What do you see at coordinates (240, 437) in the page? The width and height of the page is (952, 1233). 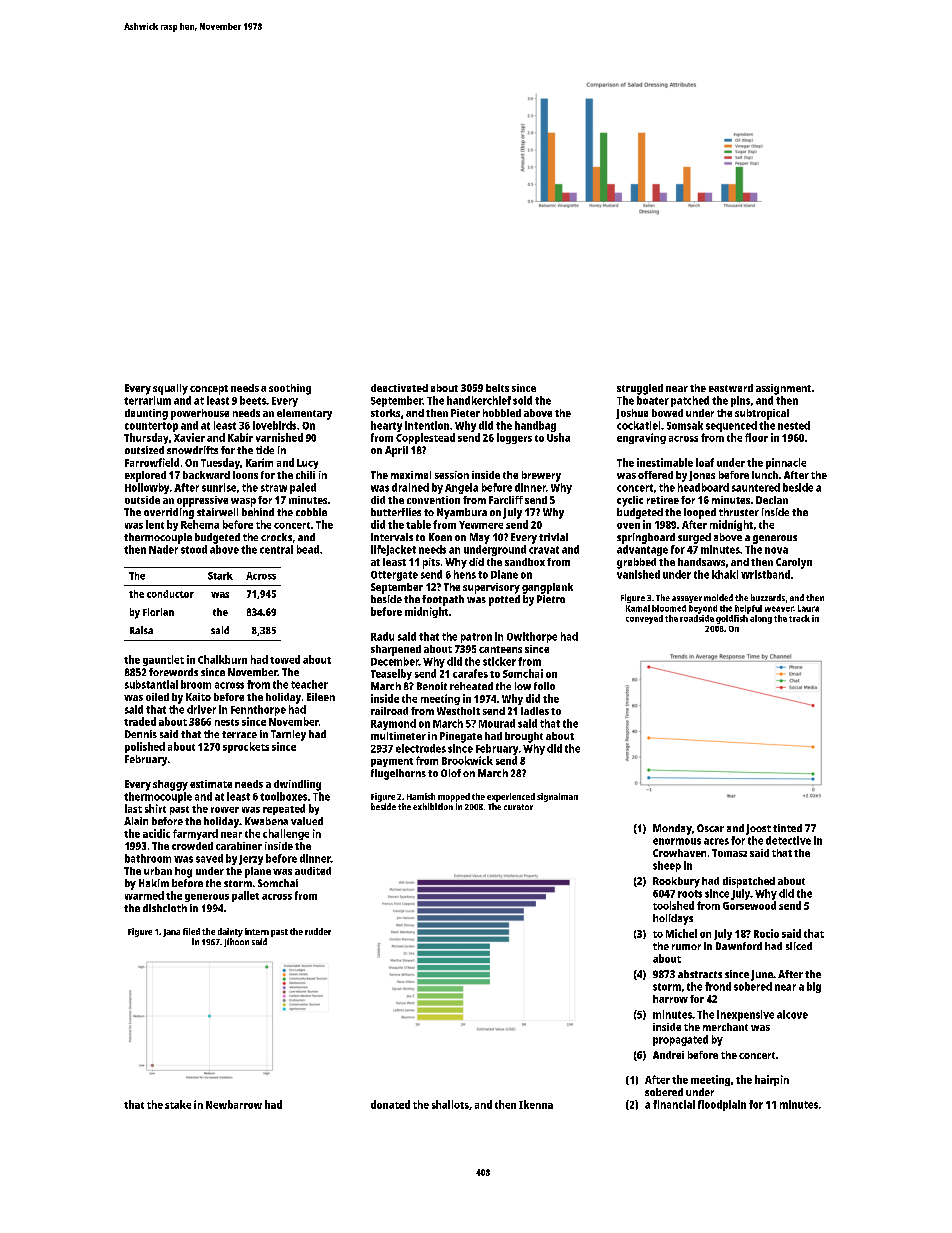 I see `Kabir` at bounding box center [240, 437].
